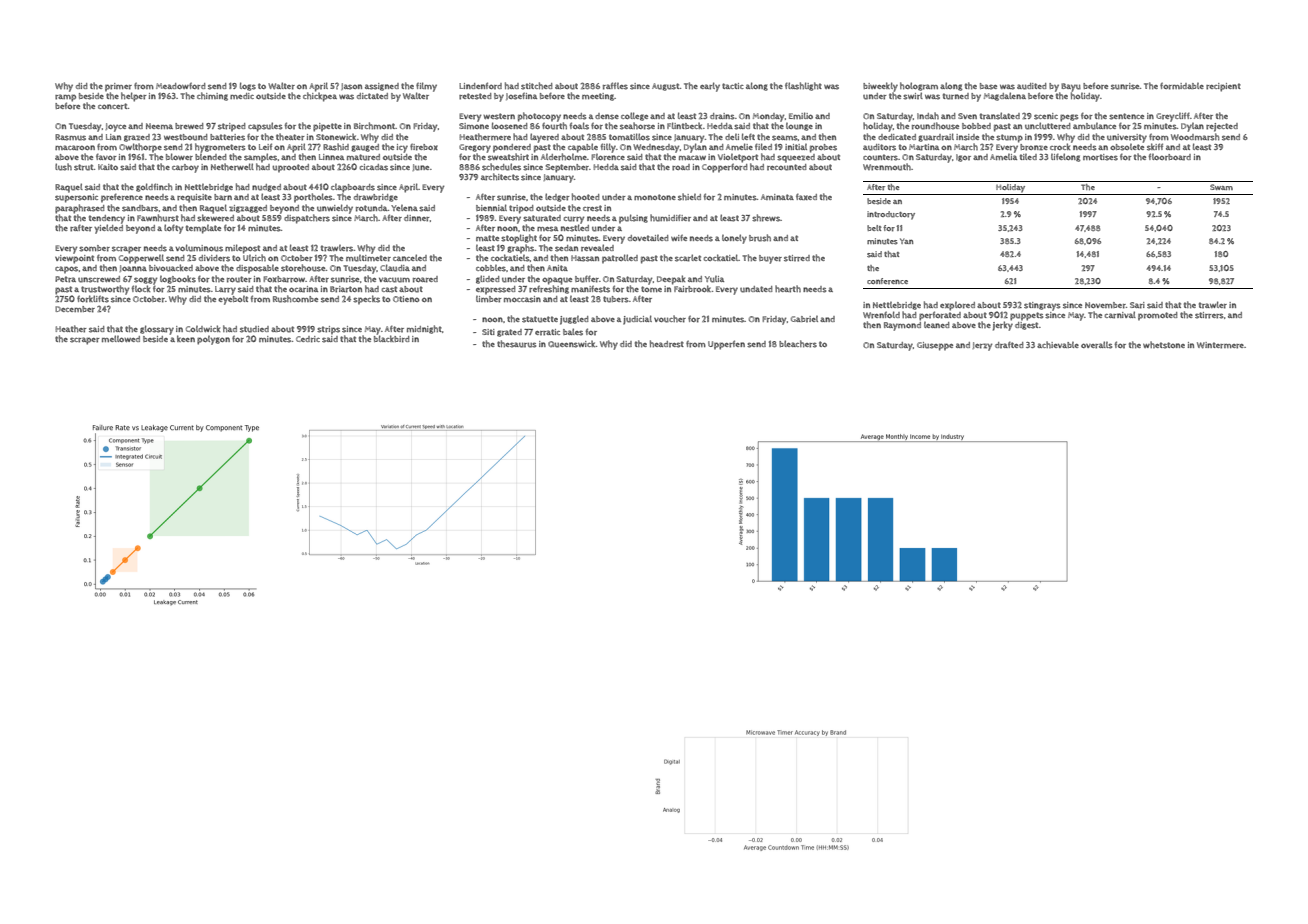  I want to click on forklifts, so click(93, 299).
